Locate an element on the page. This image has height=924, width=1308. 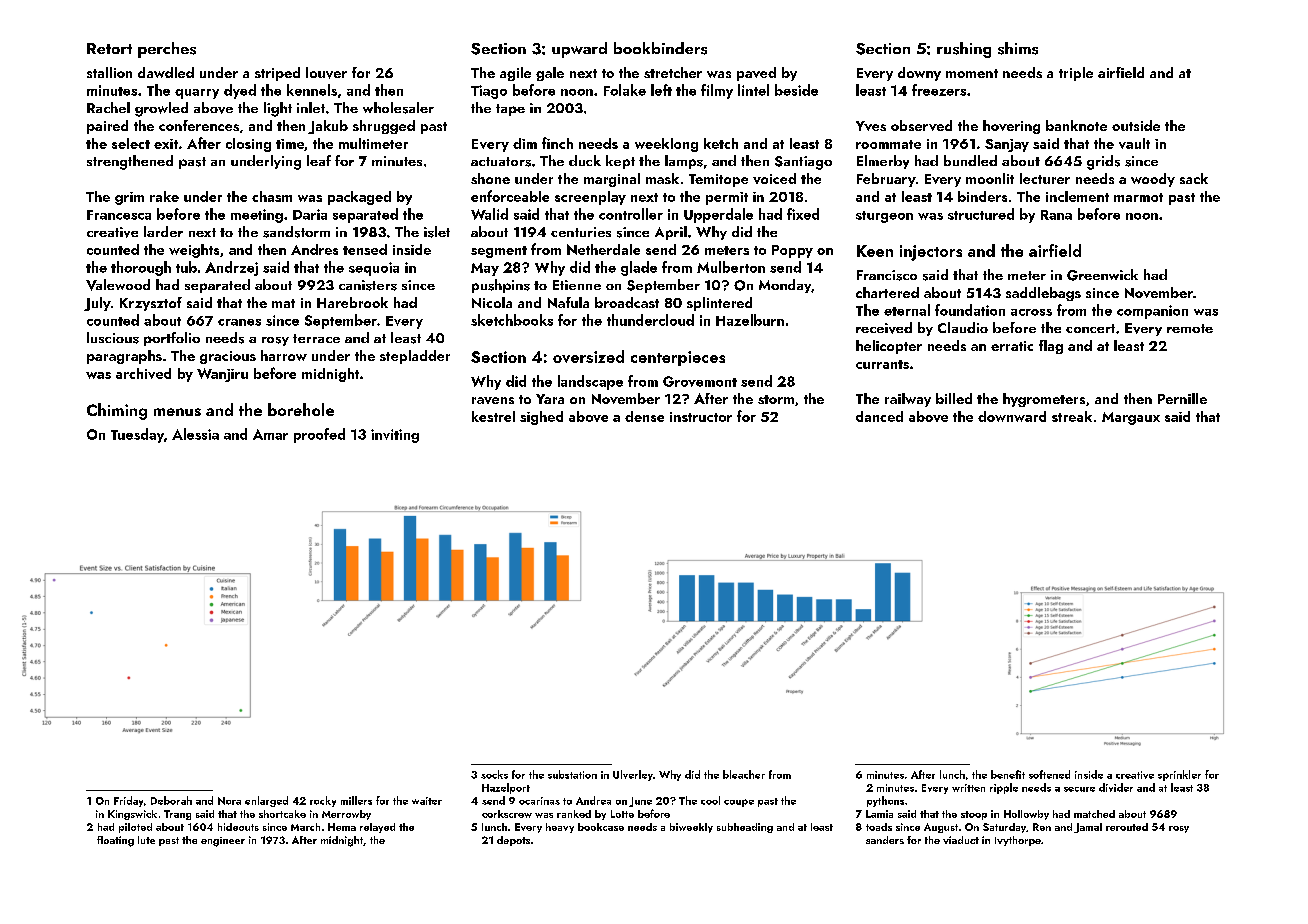
Retort is located at coordinates (109, 48).
